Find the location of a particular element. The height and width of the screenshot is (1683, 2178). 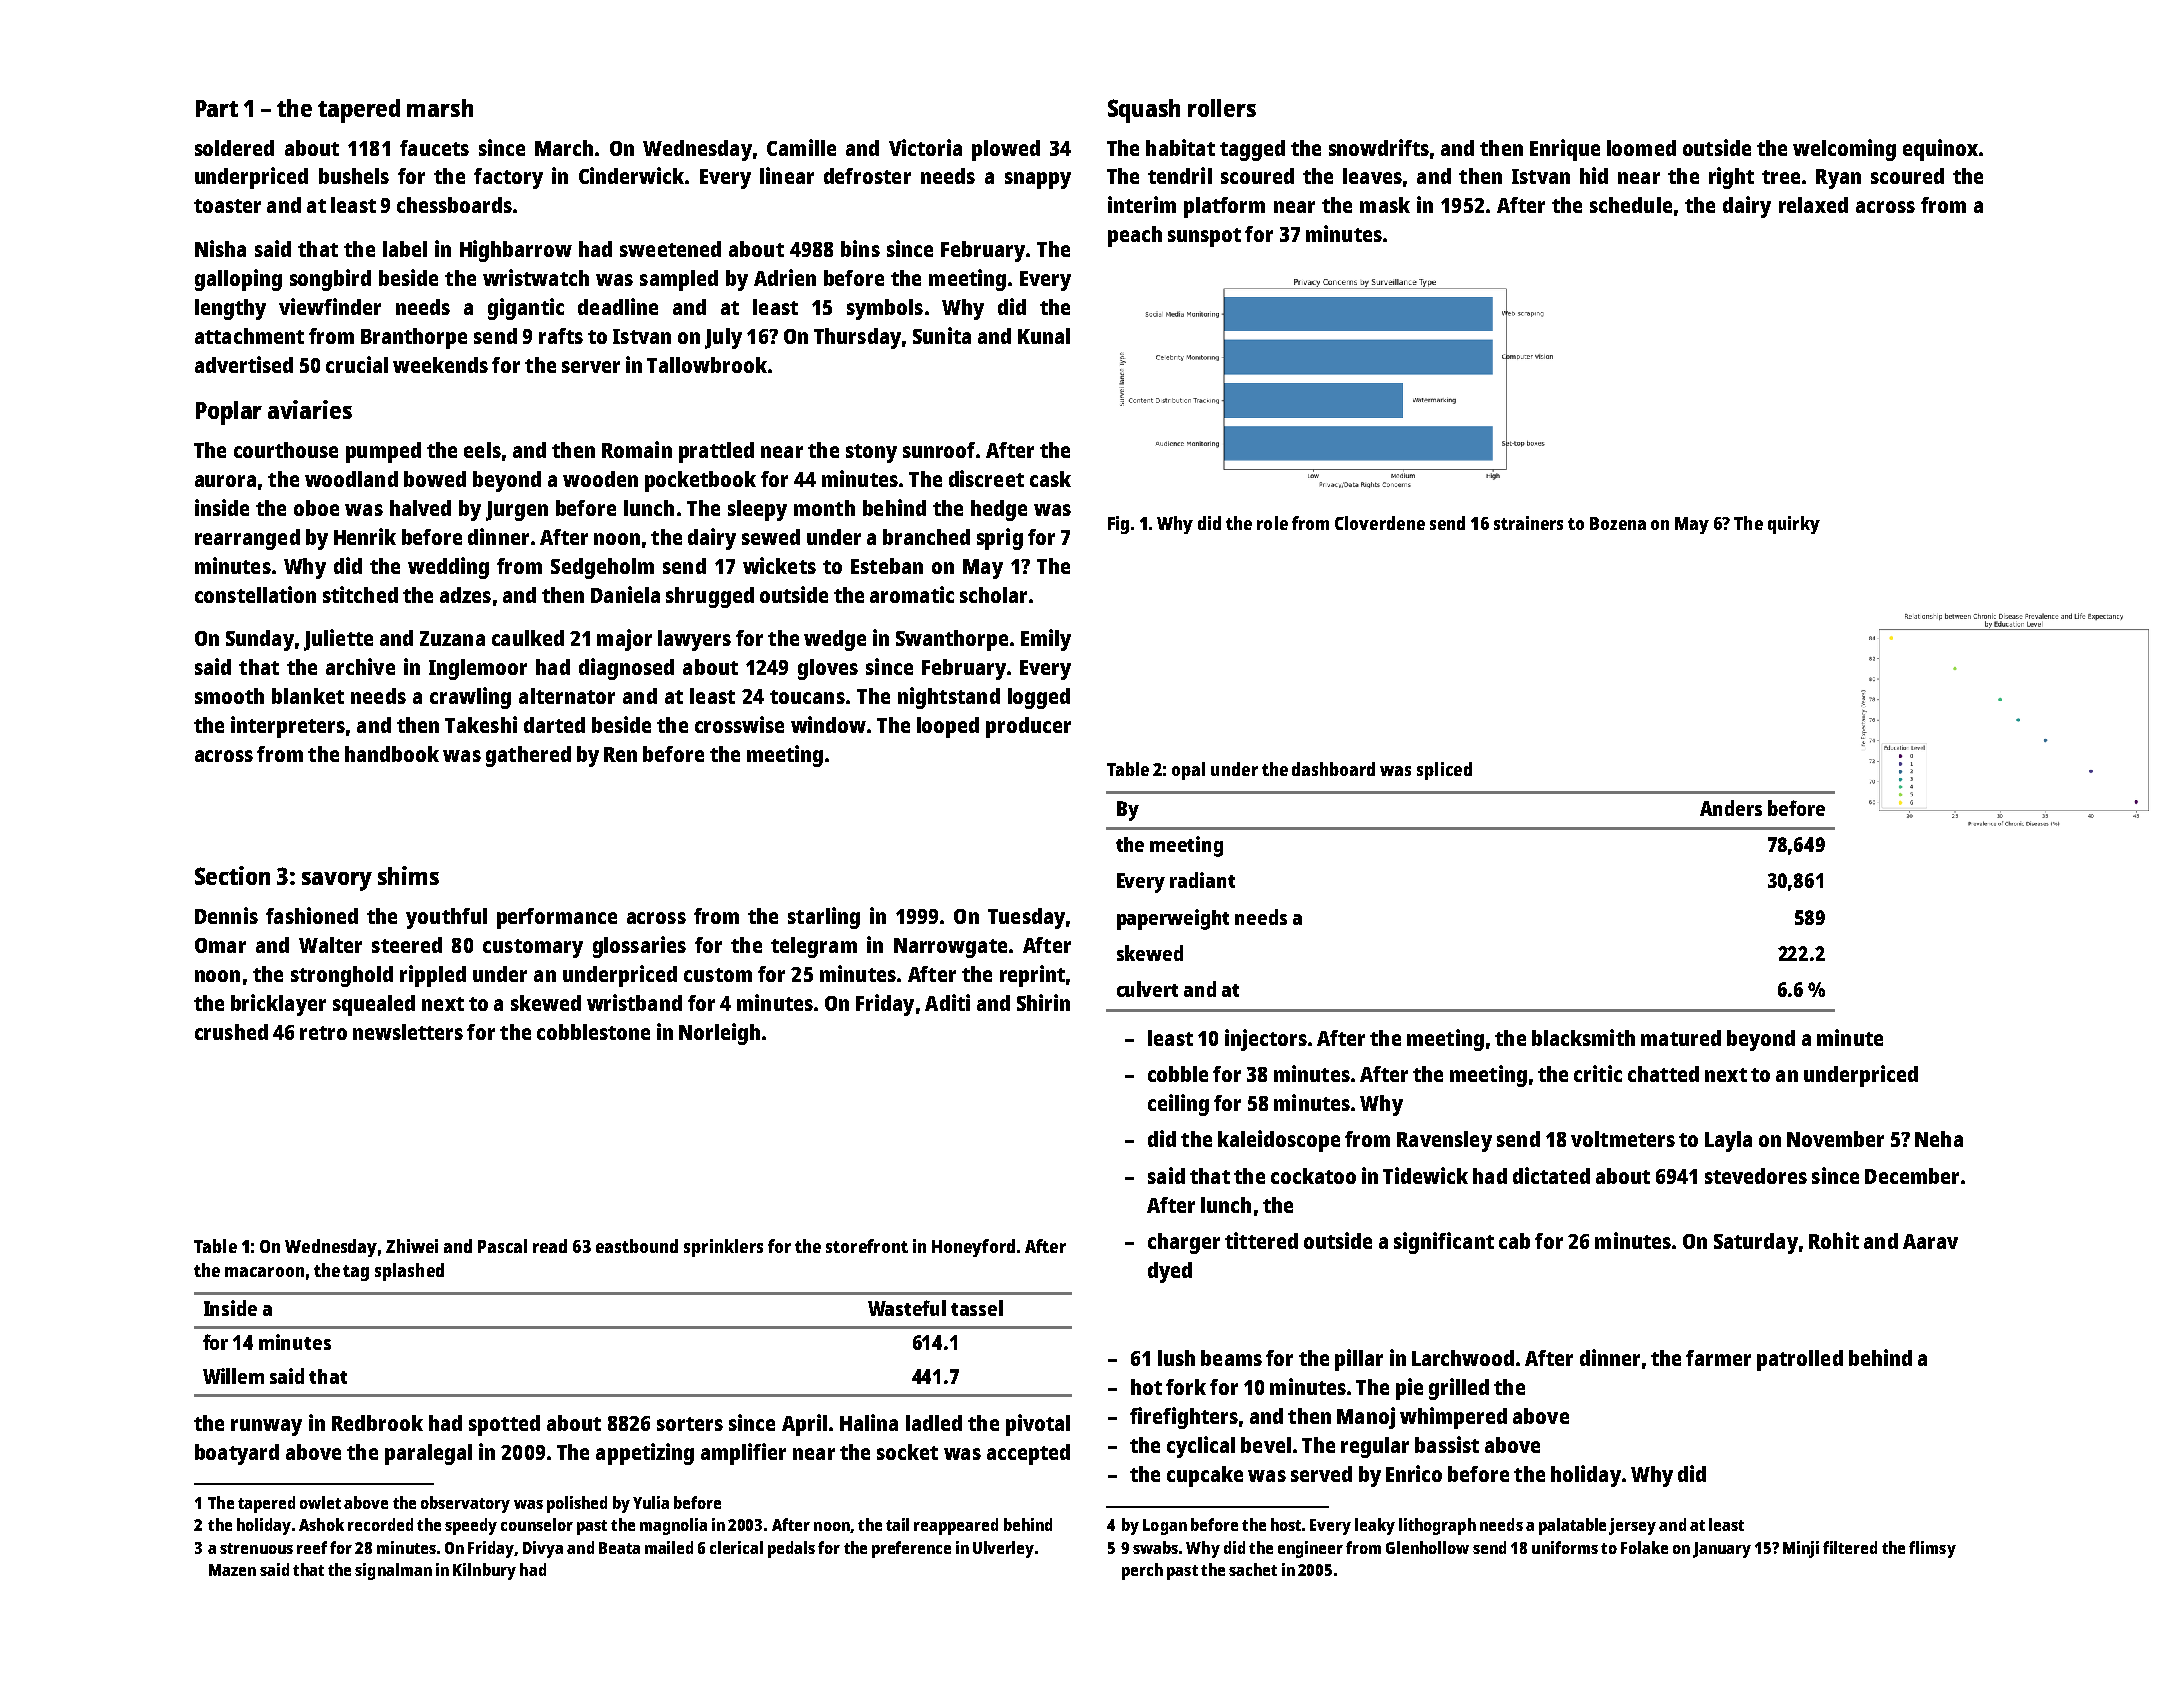

Tallowbrook is located at coordinates (707, 365).
